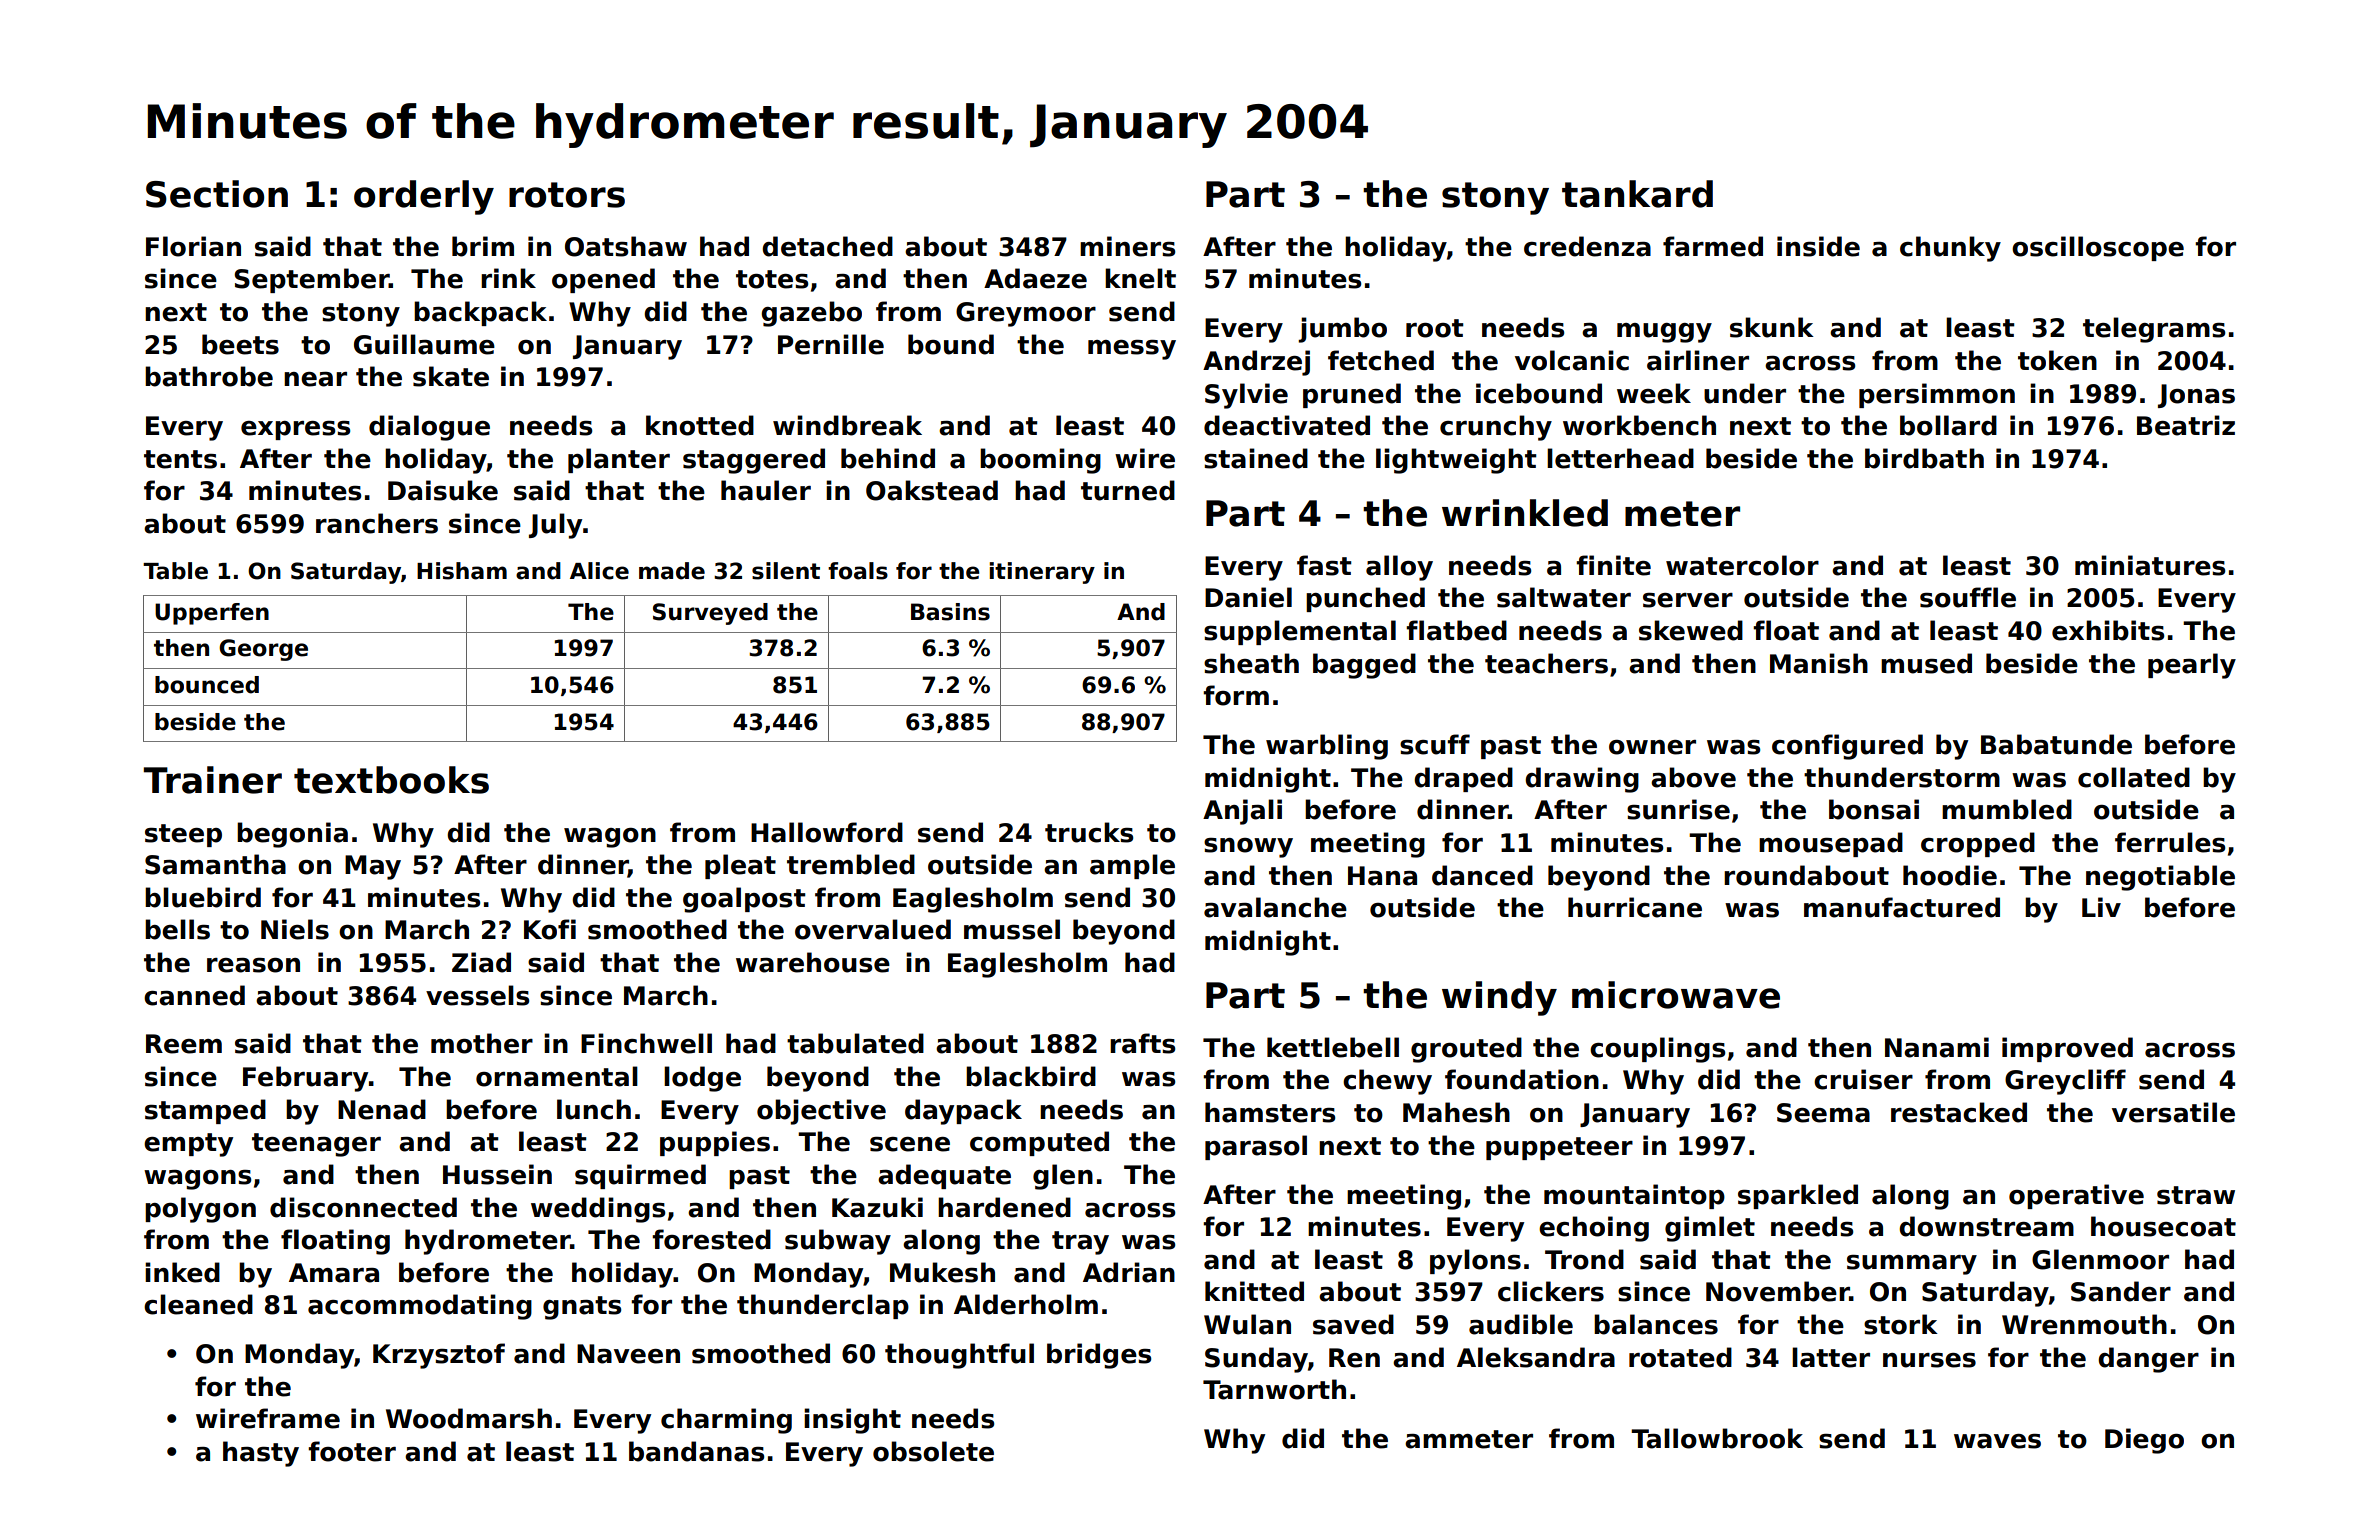  What do you see at coordinates (1717, 1438) in the screenshot?
I see `Tallowbrook` at bounding box center [1717, 1438].
